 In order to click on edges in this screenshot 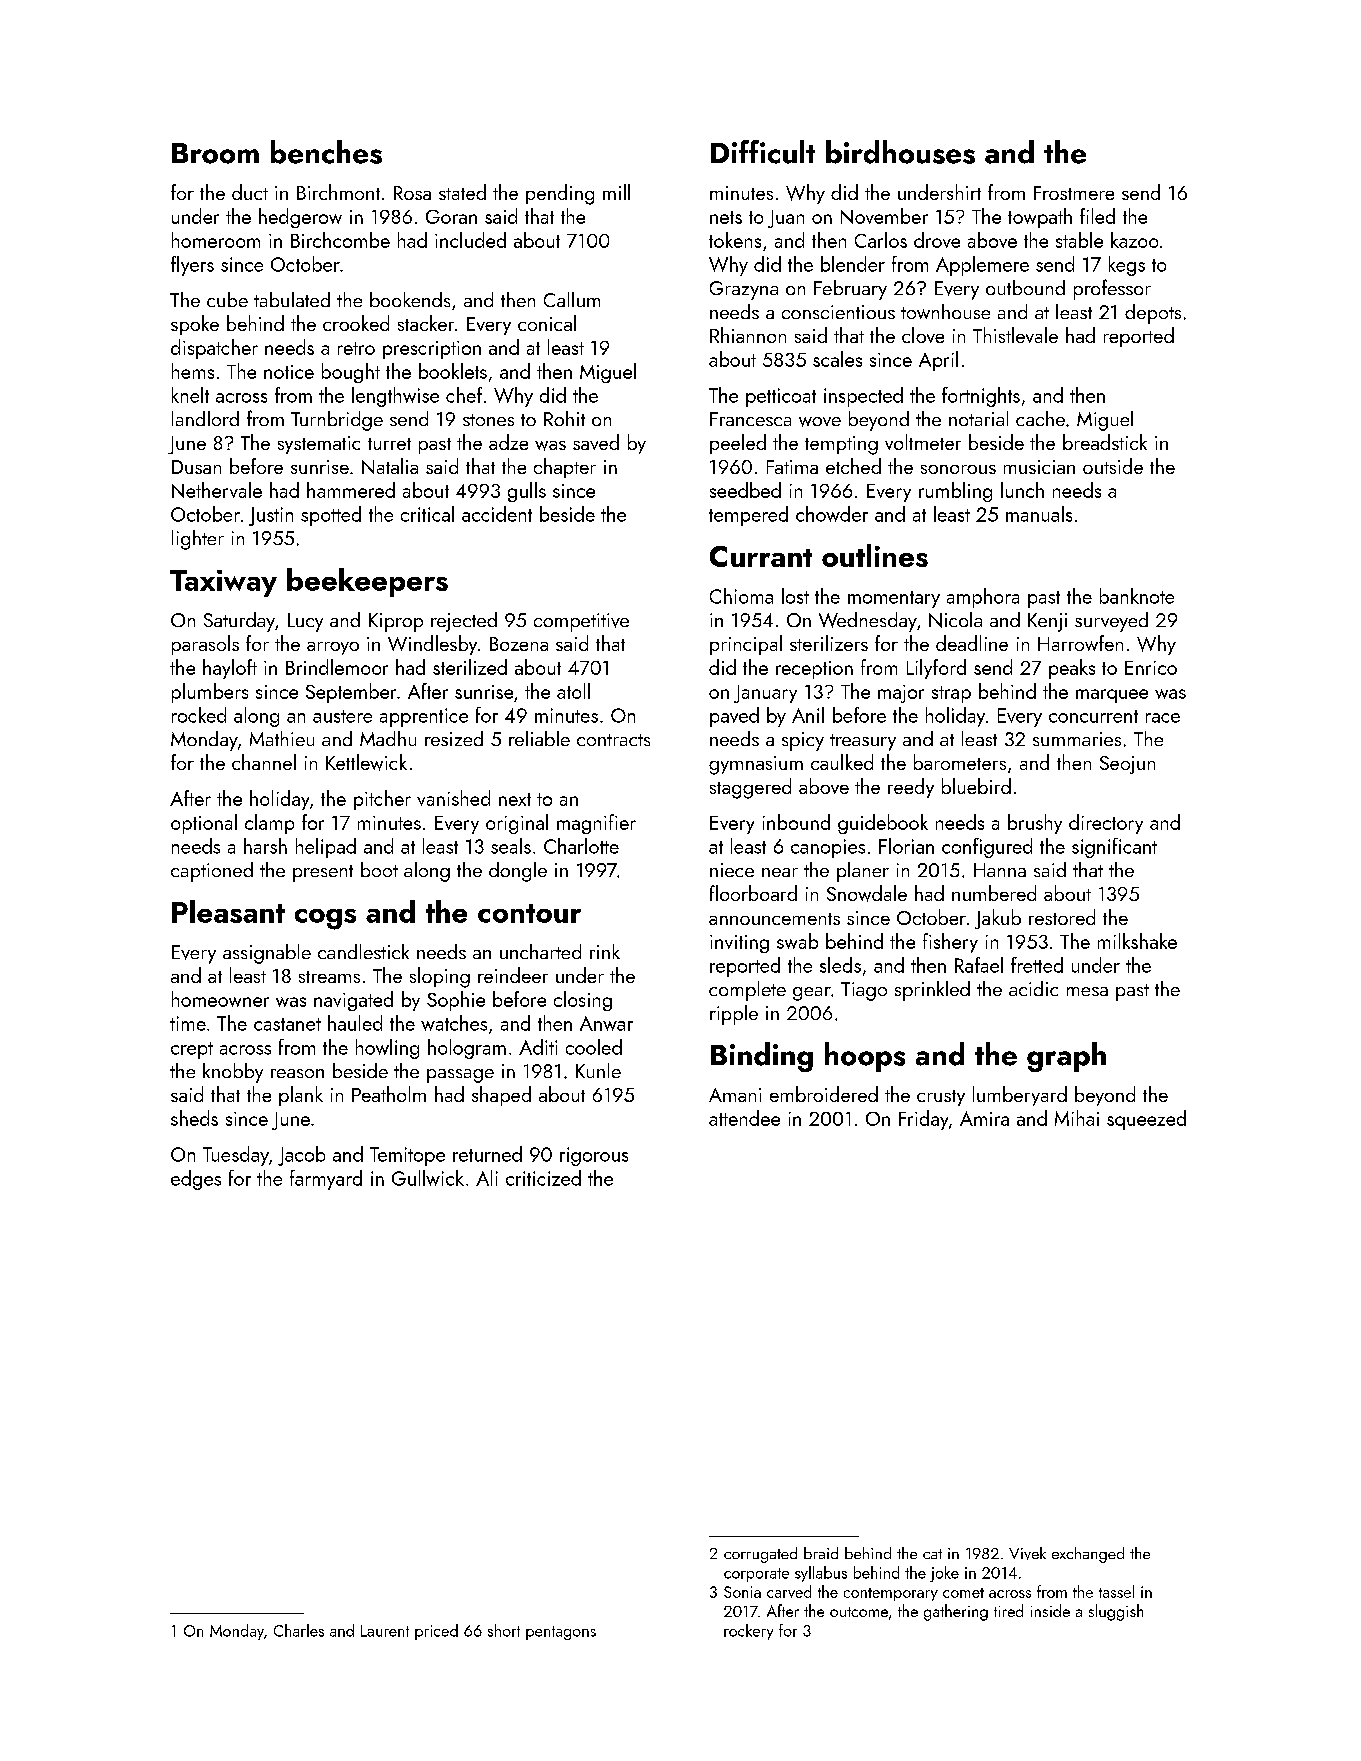, I will do `click(196, 1180)`.
